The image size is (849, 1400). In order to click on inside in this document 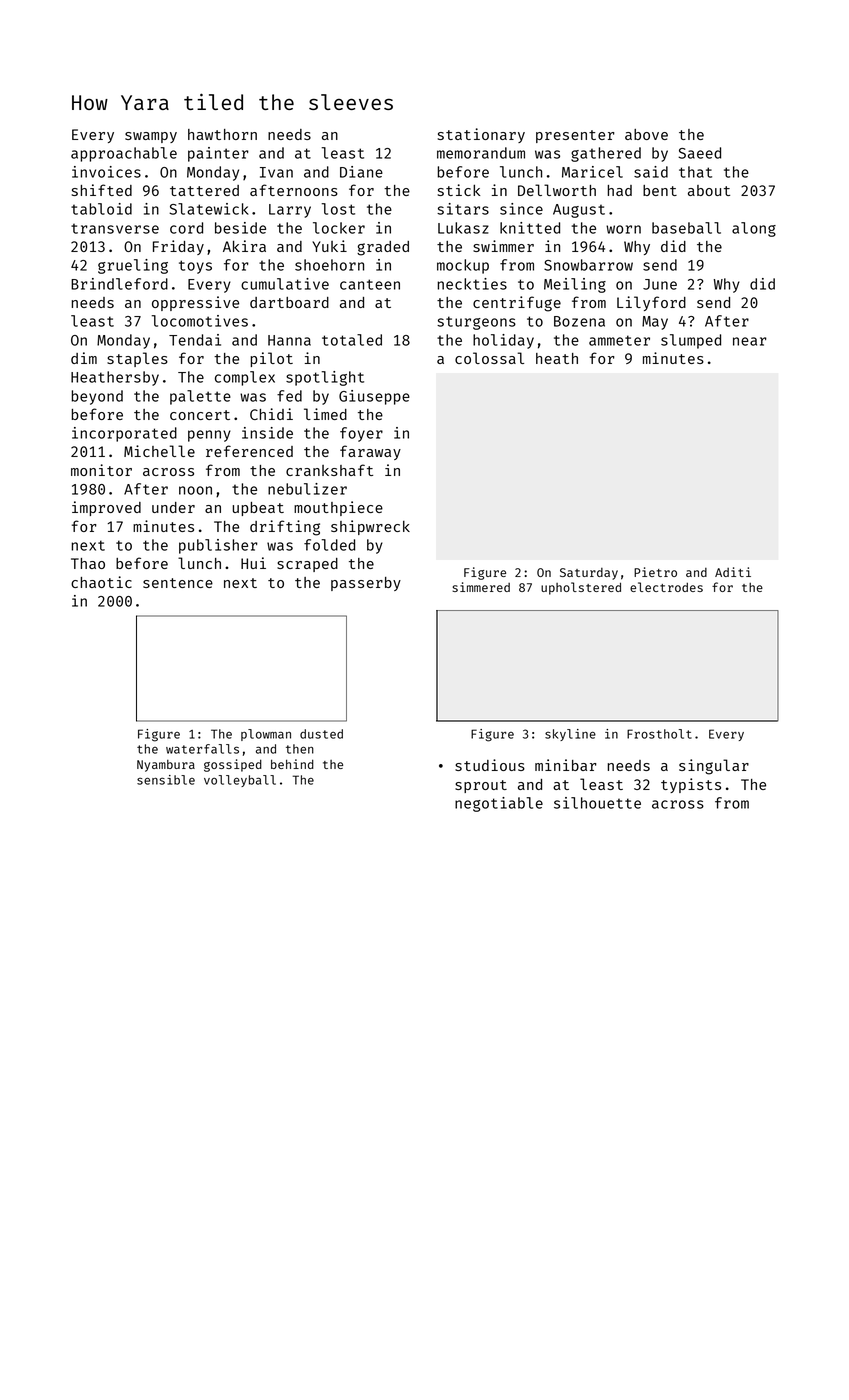, I will do `click(267, 433)`.
